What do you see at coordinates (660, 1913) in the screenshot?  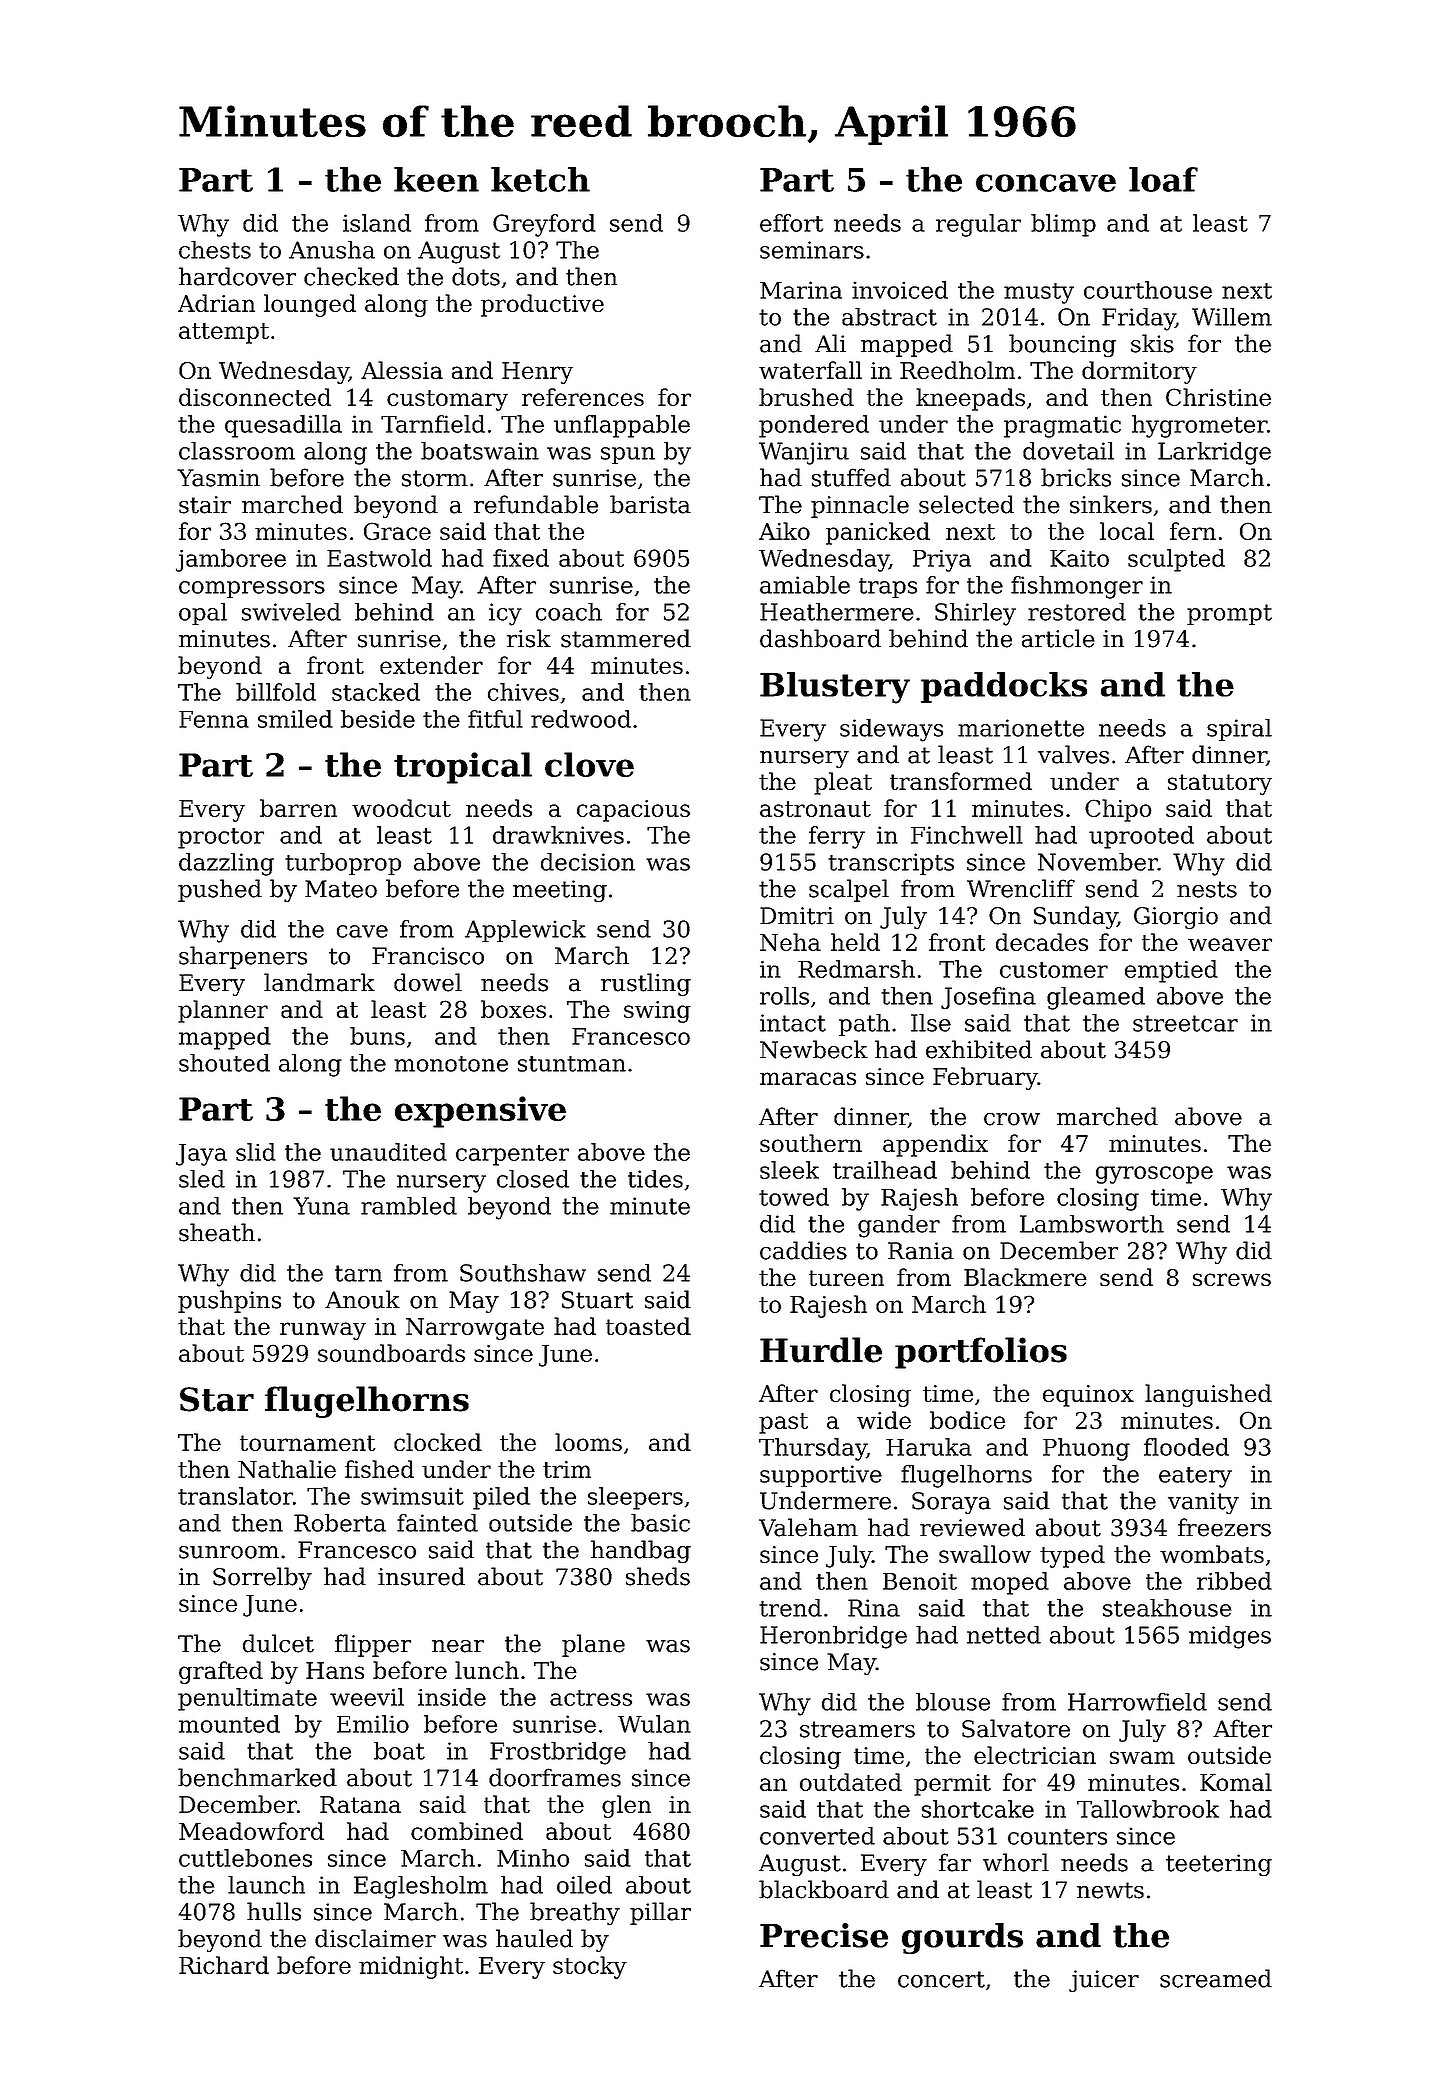 I see `pillar` at bounding box center [660, 1913].
